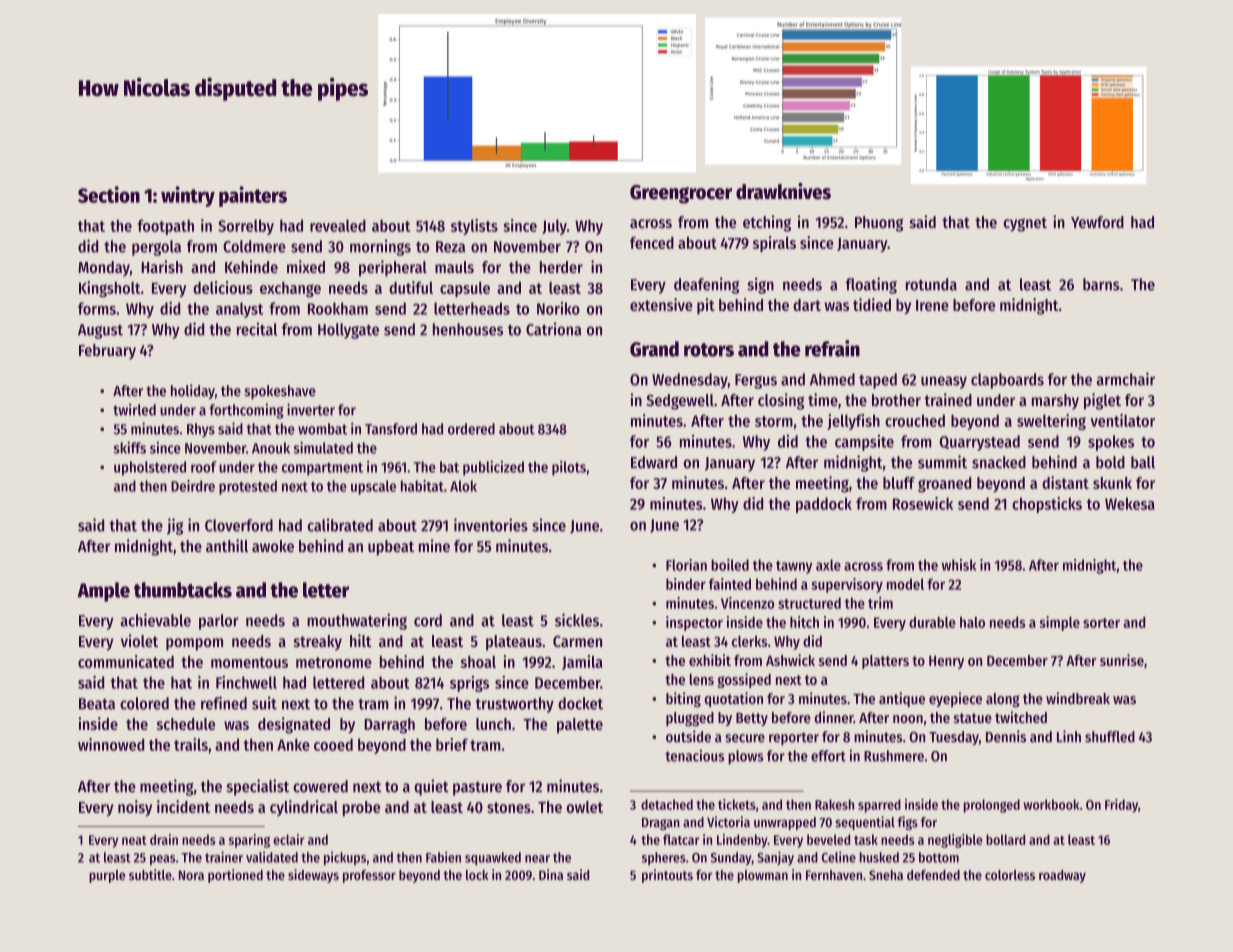 The width and height of the screenshot is (1233, 952). I want to click on drawknives, so click(783, 191).
